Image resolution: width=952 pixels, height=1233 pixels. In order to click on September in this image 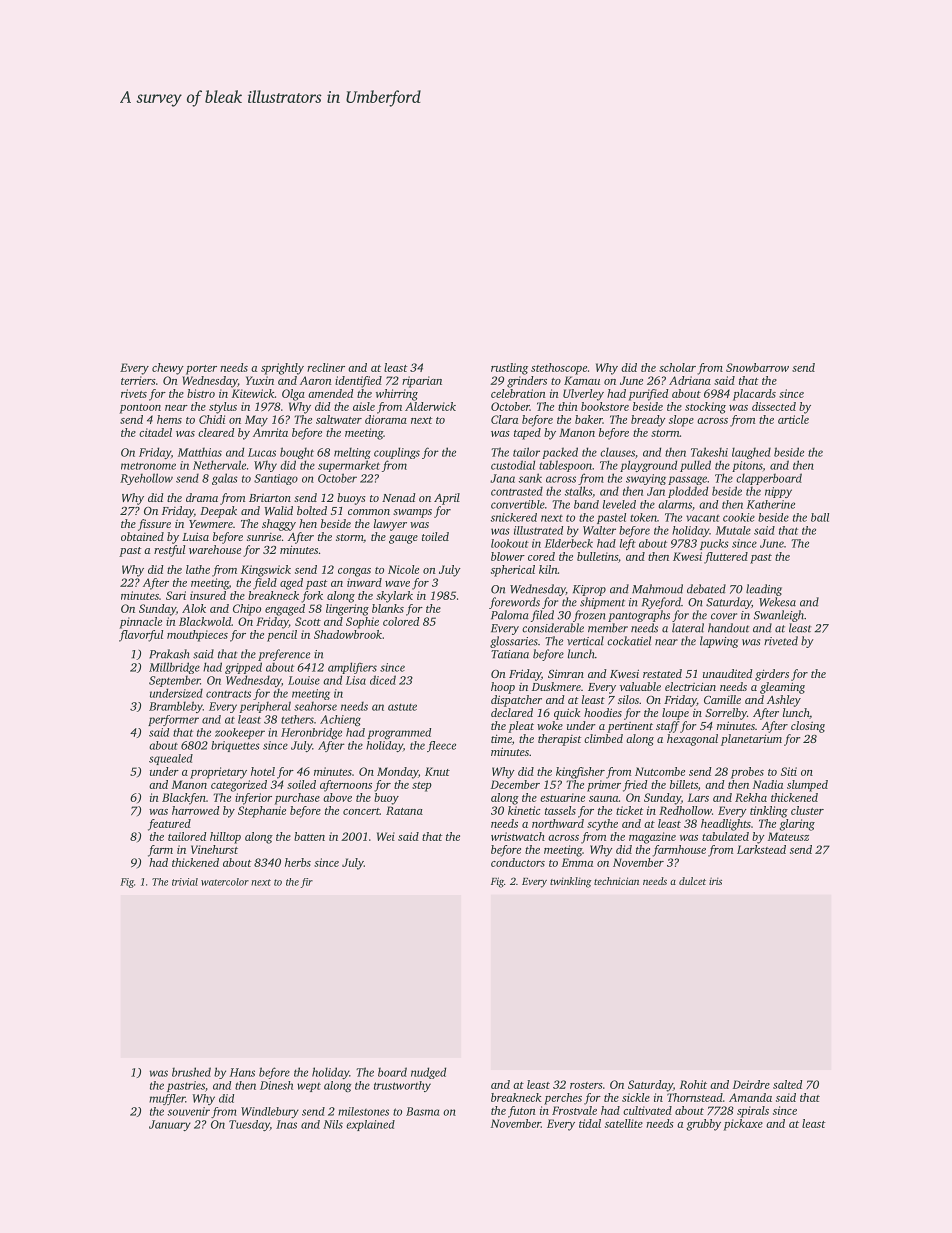, I will do `click(174, 681)`.
